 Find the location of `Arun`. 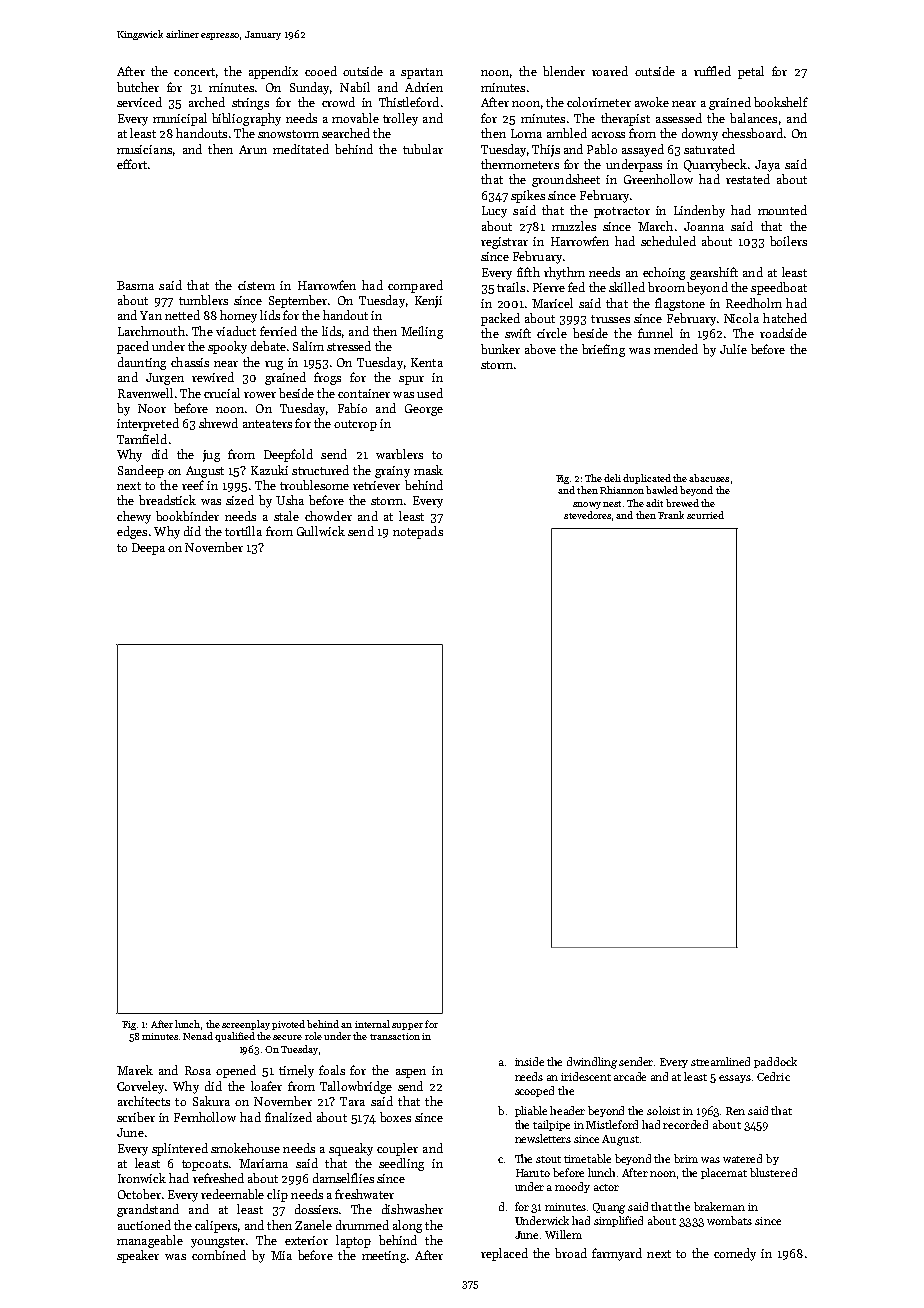

Arun is located at coordinates (253, 149).
